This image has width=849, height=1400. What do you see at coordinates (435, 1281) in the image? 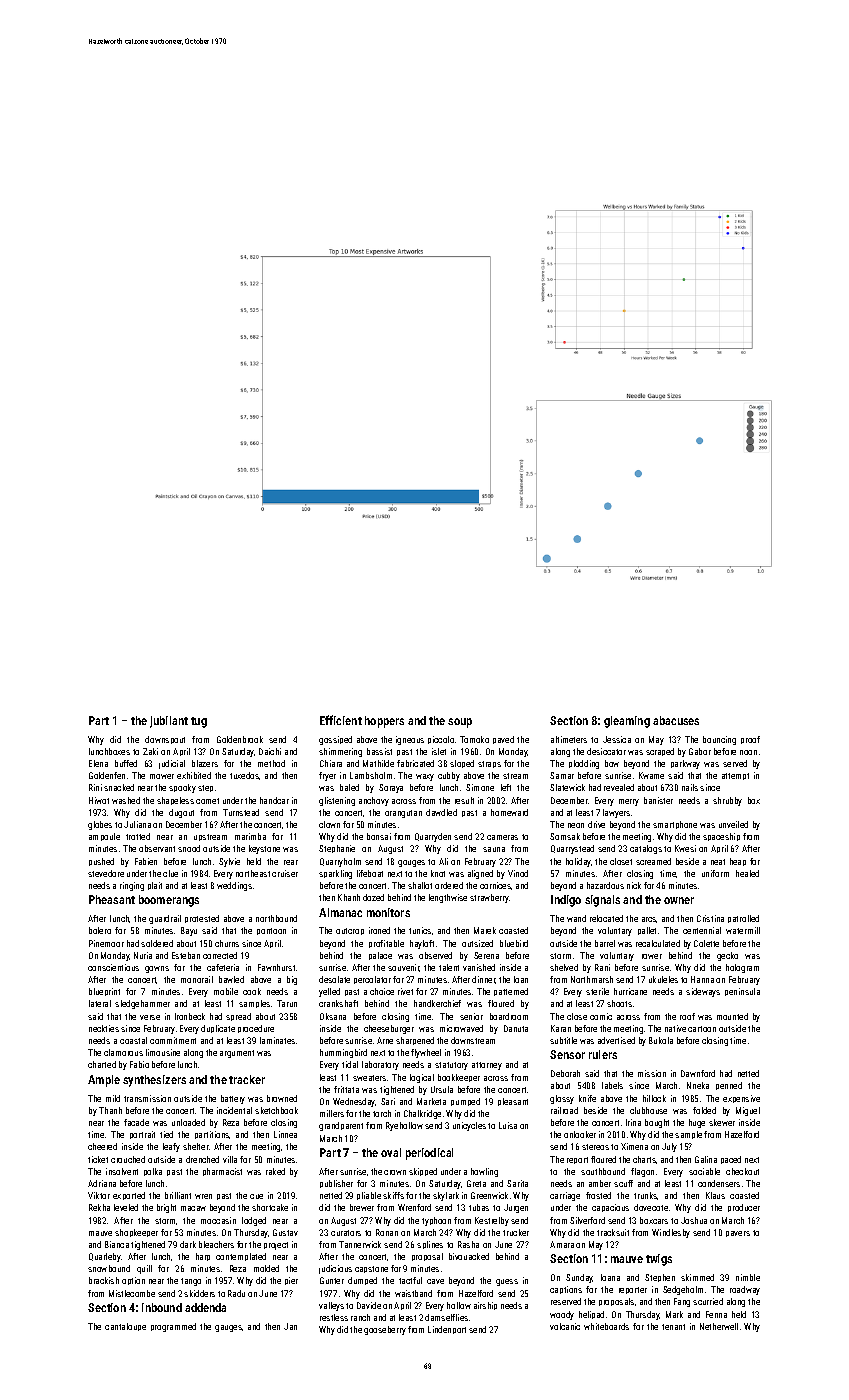
I see `cave` at bounding box center [435, 1281].
